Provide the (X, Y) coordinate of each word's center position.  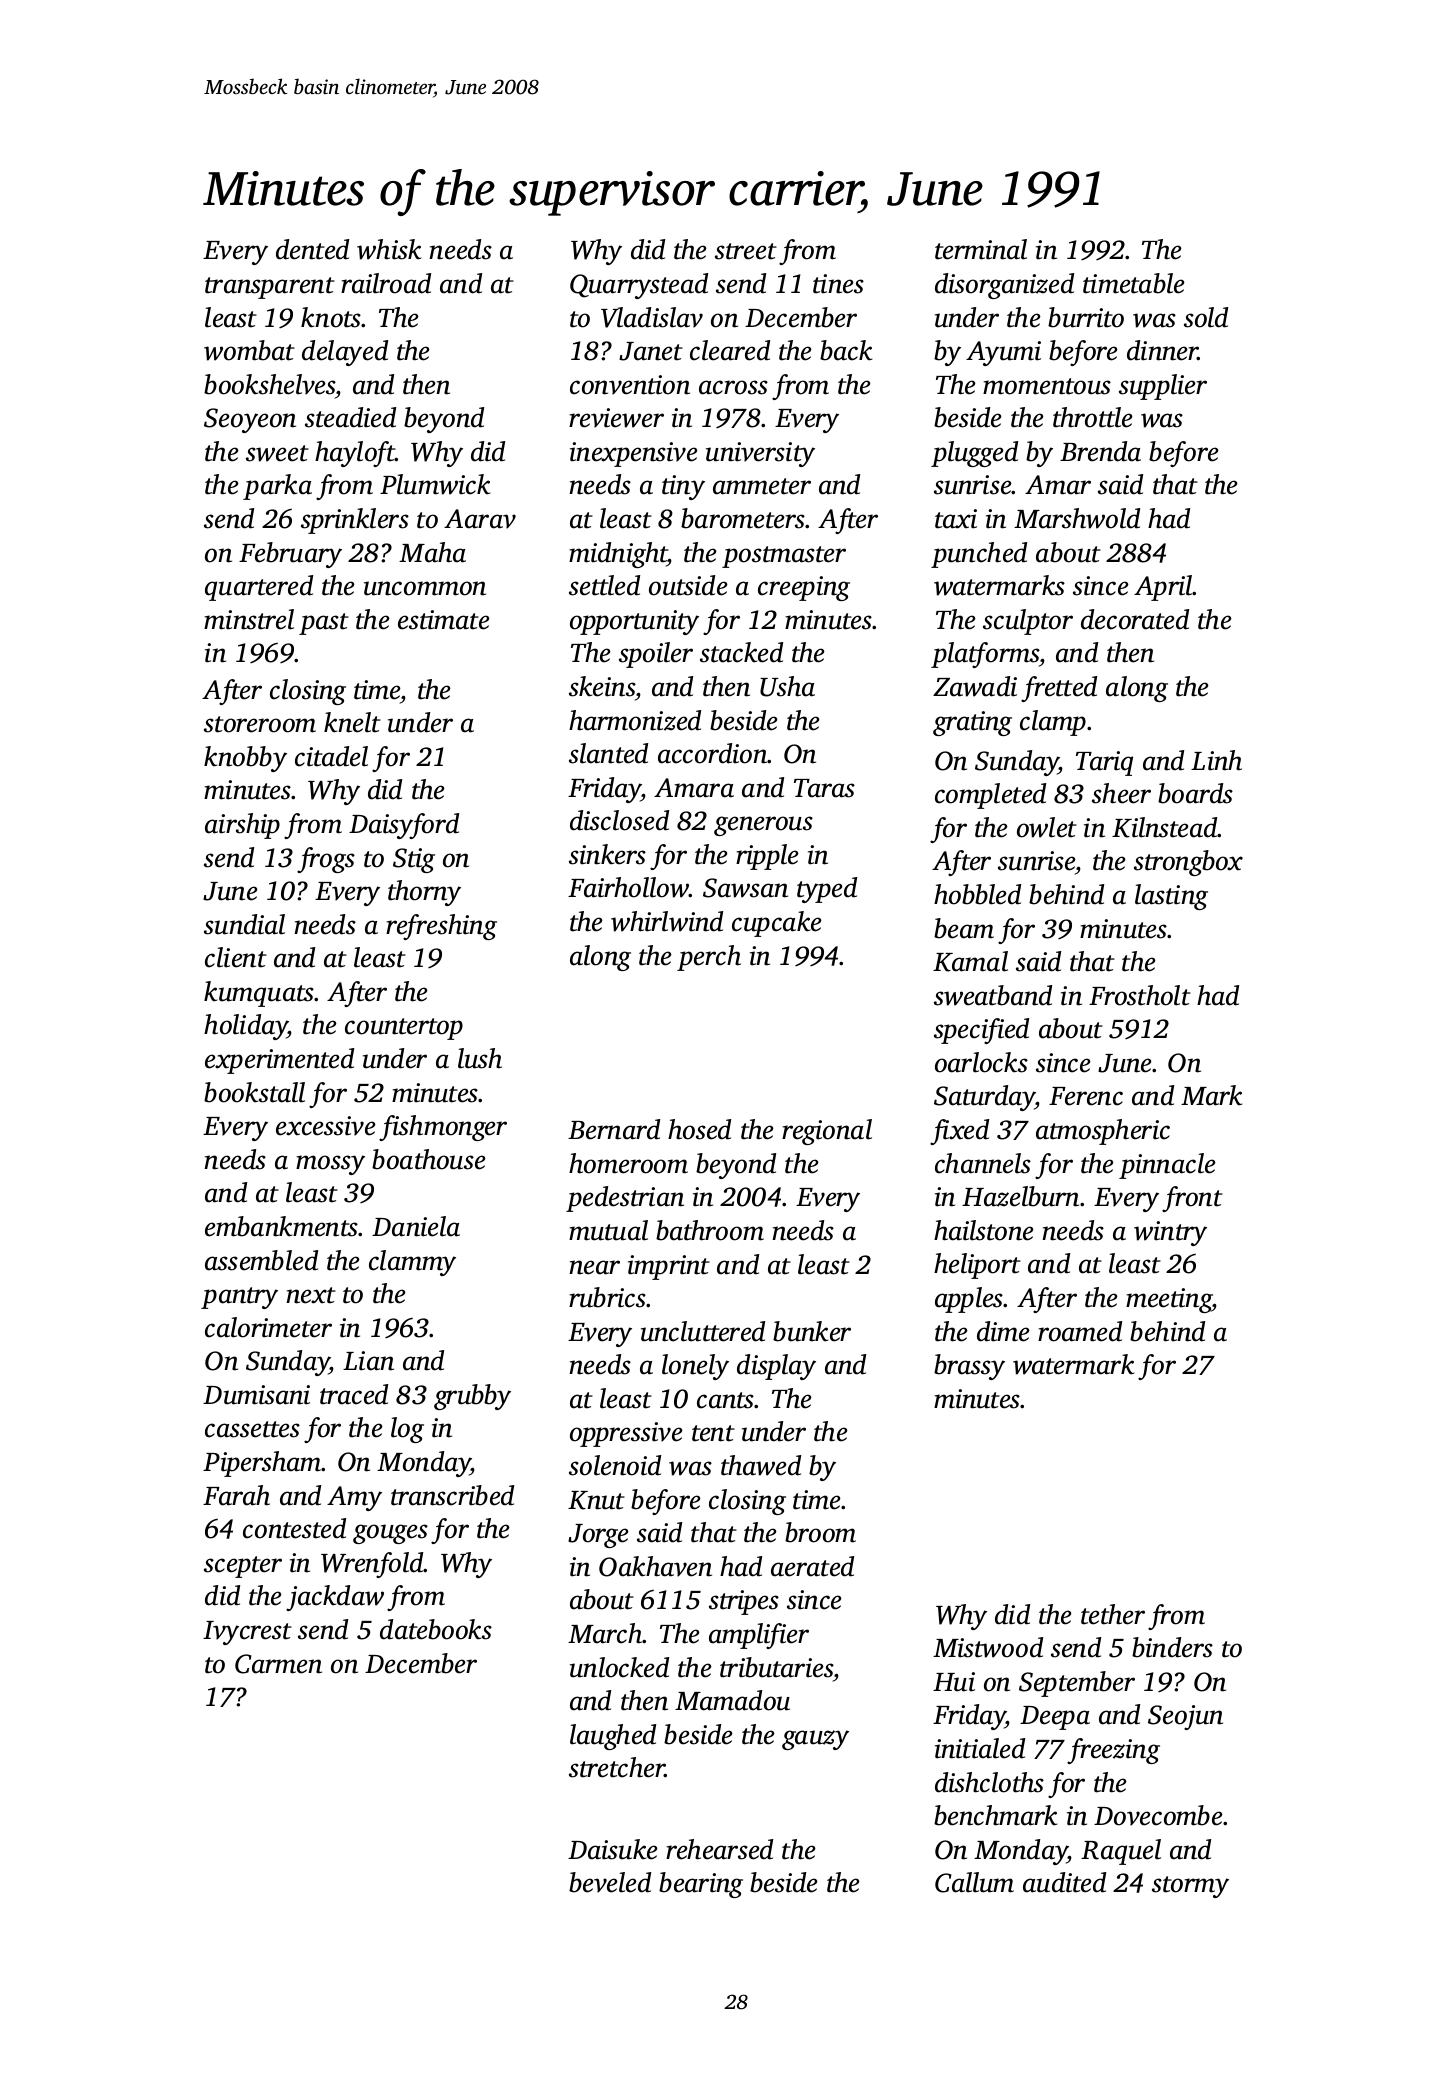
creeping (804, 588)
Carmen (278, 1664)
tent (713, 1433)
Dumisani (256, 1395)
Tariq (1104, 763)
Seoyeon (250, 420)
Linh (1216, 760)
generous (763, 826)
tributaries (776, 1667)
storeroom (260, 724)
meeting (1169, 1300)
